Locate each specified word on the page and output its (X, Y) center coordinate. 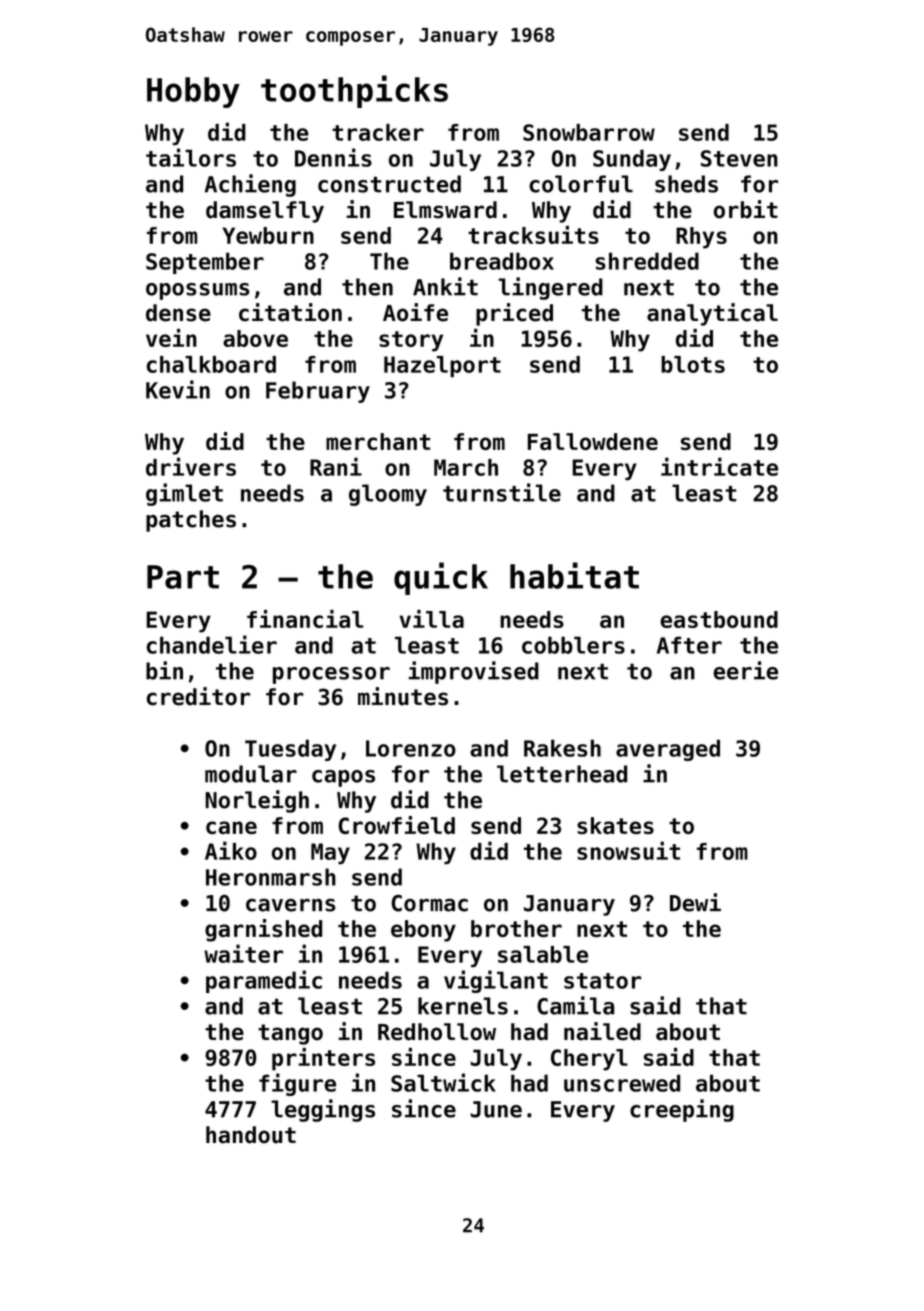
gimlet (184, 494)
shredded (647, 261)
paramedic (264, 981)
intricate (719, 466)
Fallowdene (593, 441)
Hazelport (442, 366)
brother (516, 928)
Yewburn (268, 235)
